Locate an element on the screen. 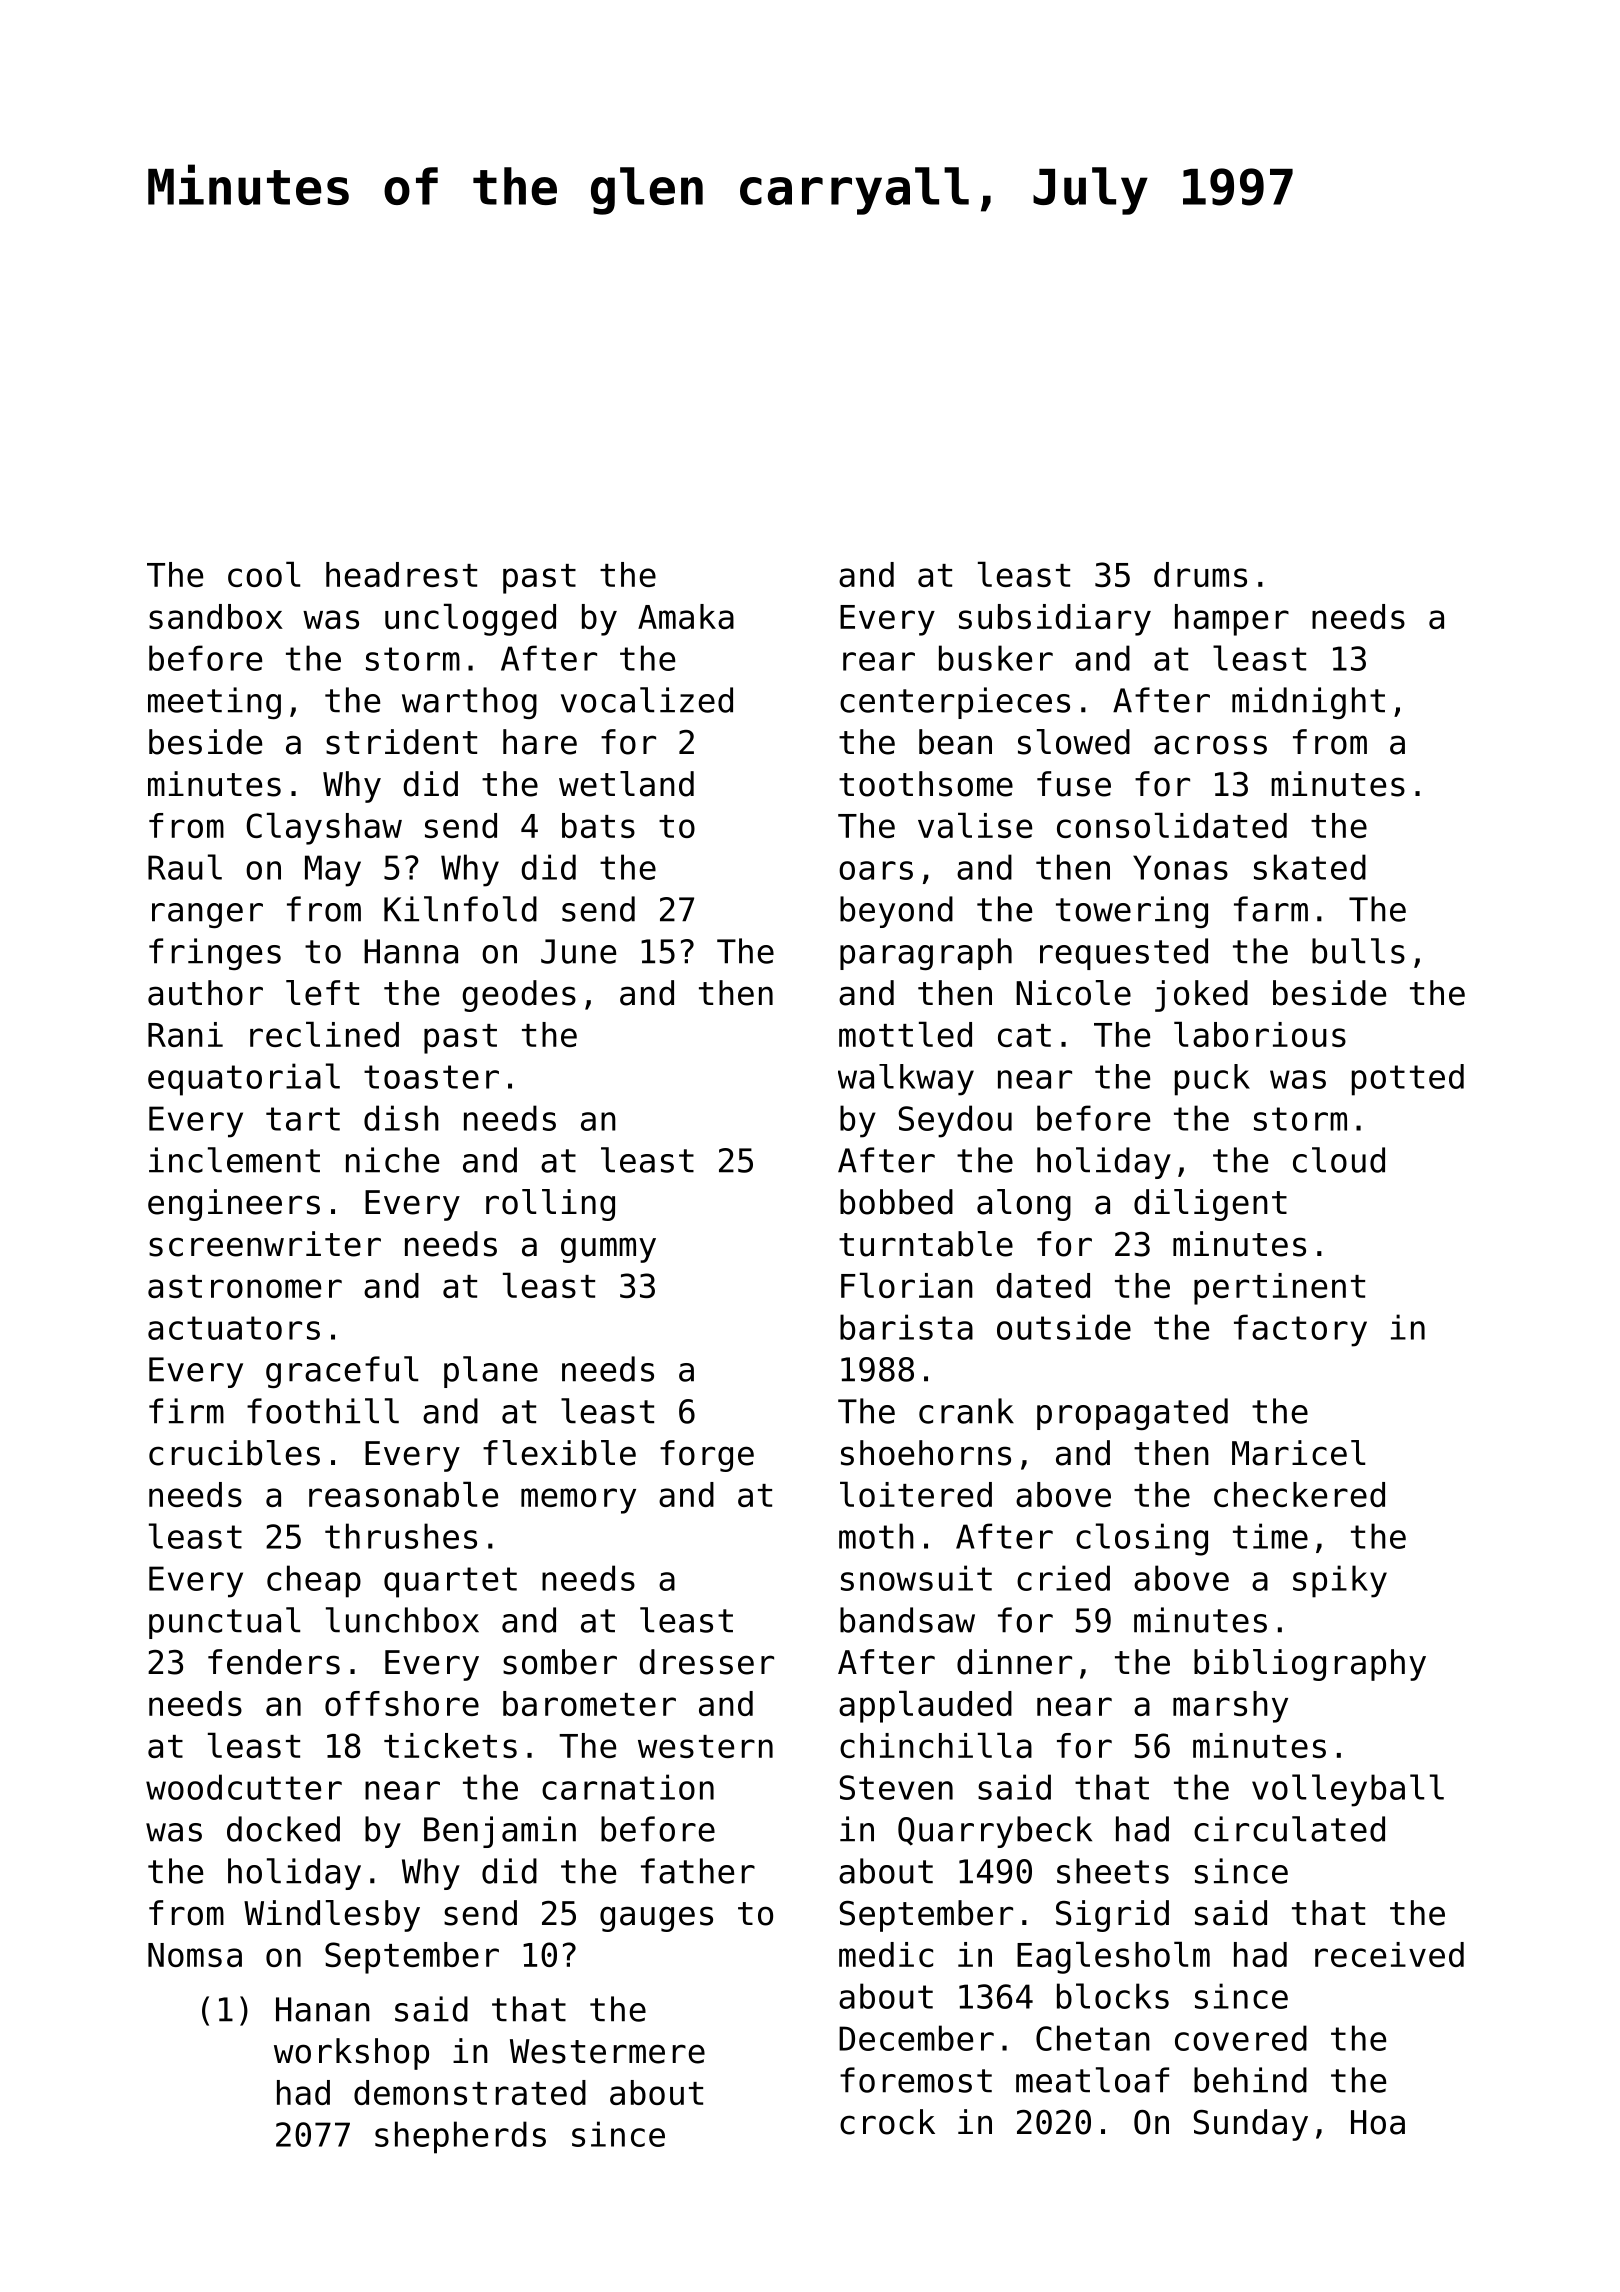 The image size is (1620, 2292). headrest is located at coordinates (401, 574).
